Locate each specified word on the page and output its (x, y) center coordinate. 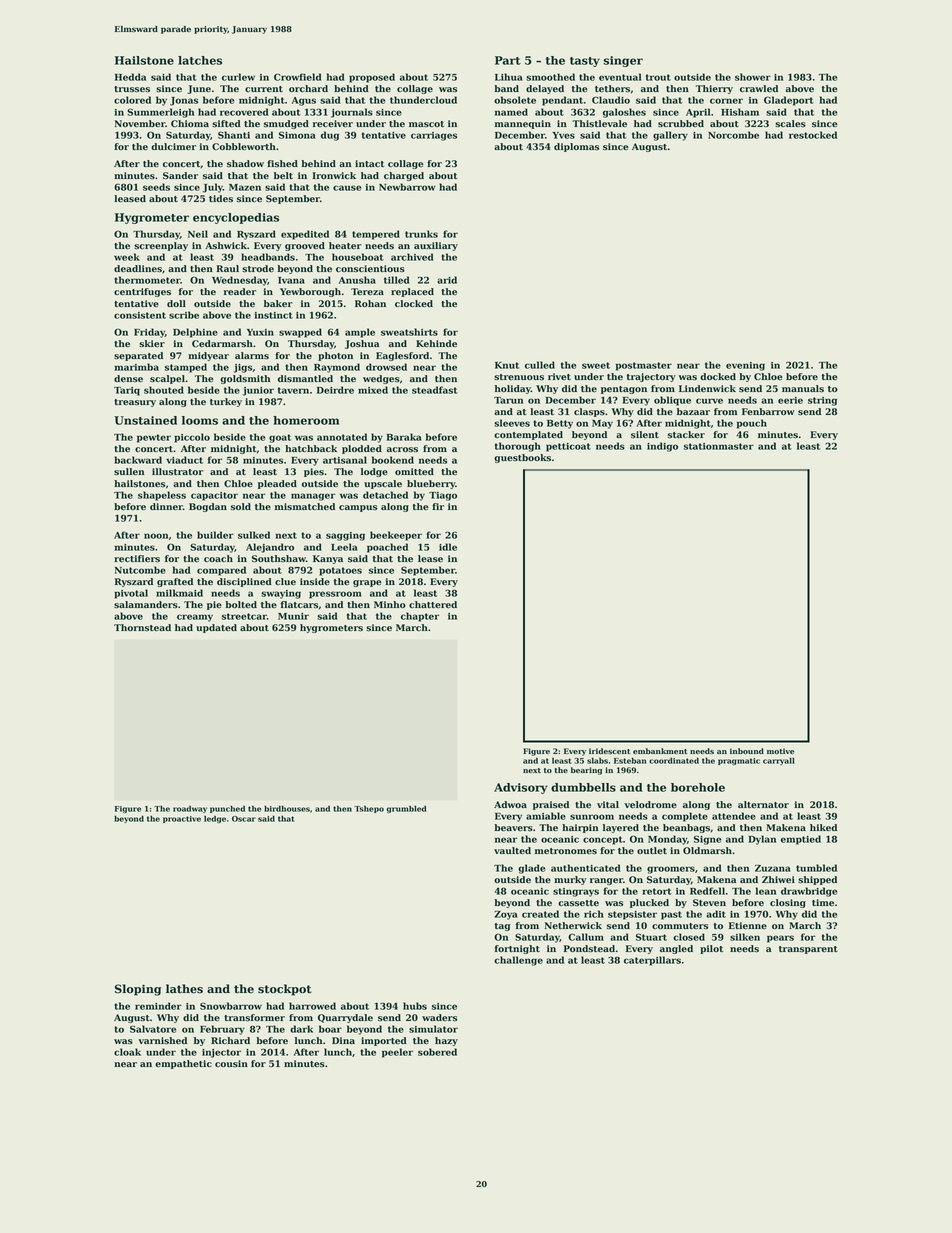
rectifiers (137, 559)
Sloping (138, 990)
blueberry (431, 484)
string (822, 401)
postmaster (644, 366)
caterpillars (652, 961)
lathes (184, 989)
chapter (420, 617)
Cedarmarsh (222, 344)
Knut (507, 365)
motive (780, 751)
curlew (238, 77)
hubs (415, 1006)
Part (508, 60)
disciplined (244, 582)
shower (753, 77)
